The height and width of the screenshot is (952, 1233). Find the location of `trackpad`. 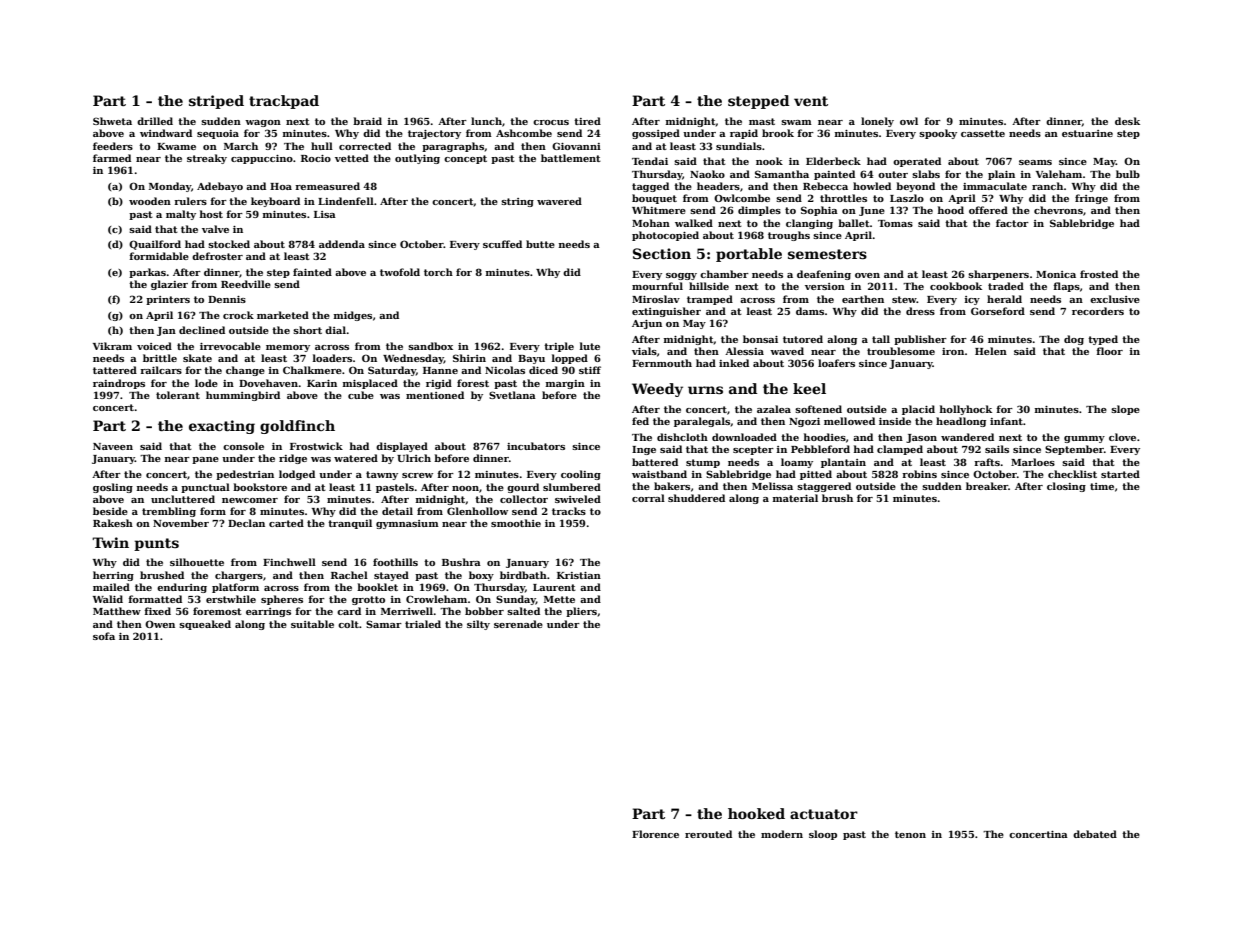

trackpad is located at coordinates (284, 102).
